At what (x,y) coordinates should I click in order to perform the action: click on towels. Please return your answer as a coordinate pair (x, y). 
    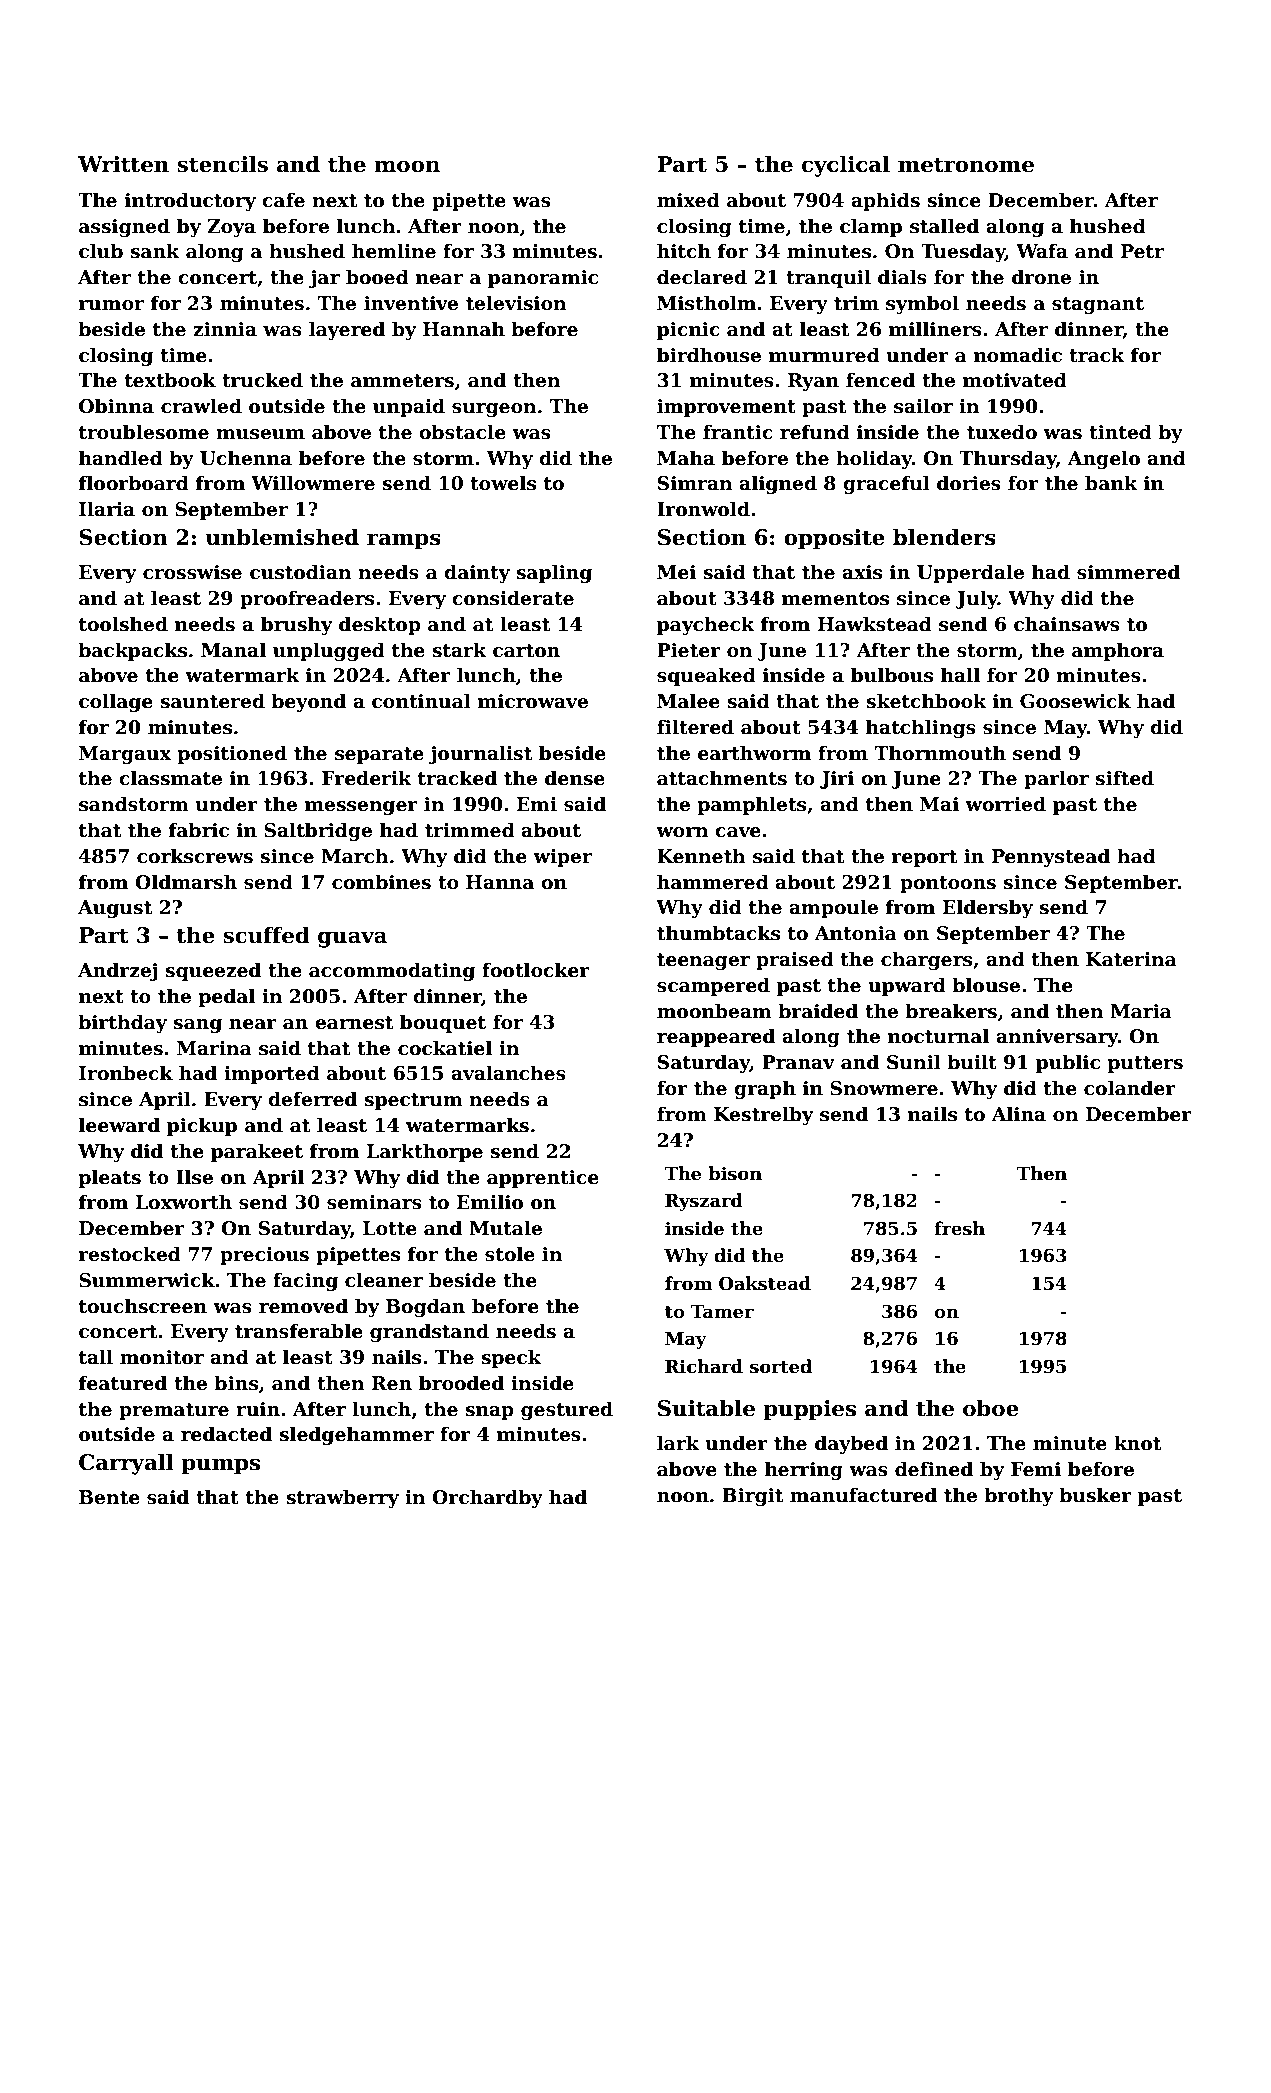
    Looking at the image, I should click on (503, 483).
